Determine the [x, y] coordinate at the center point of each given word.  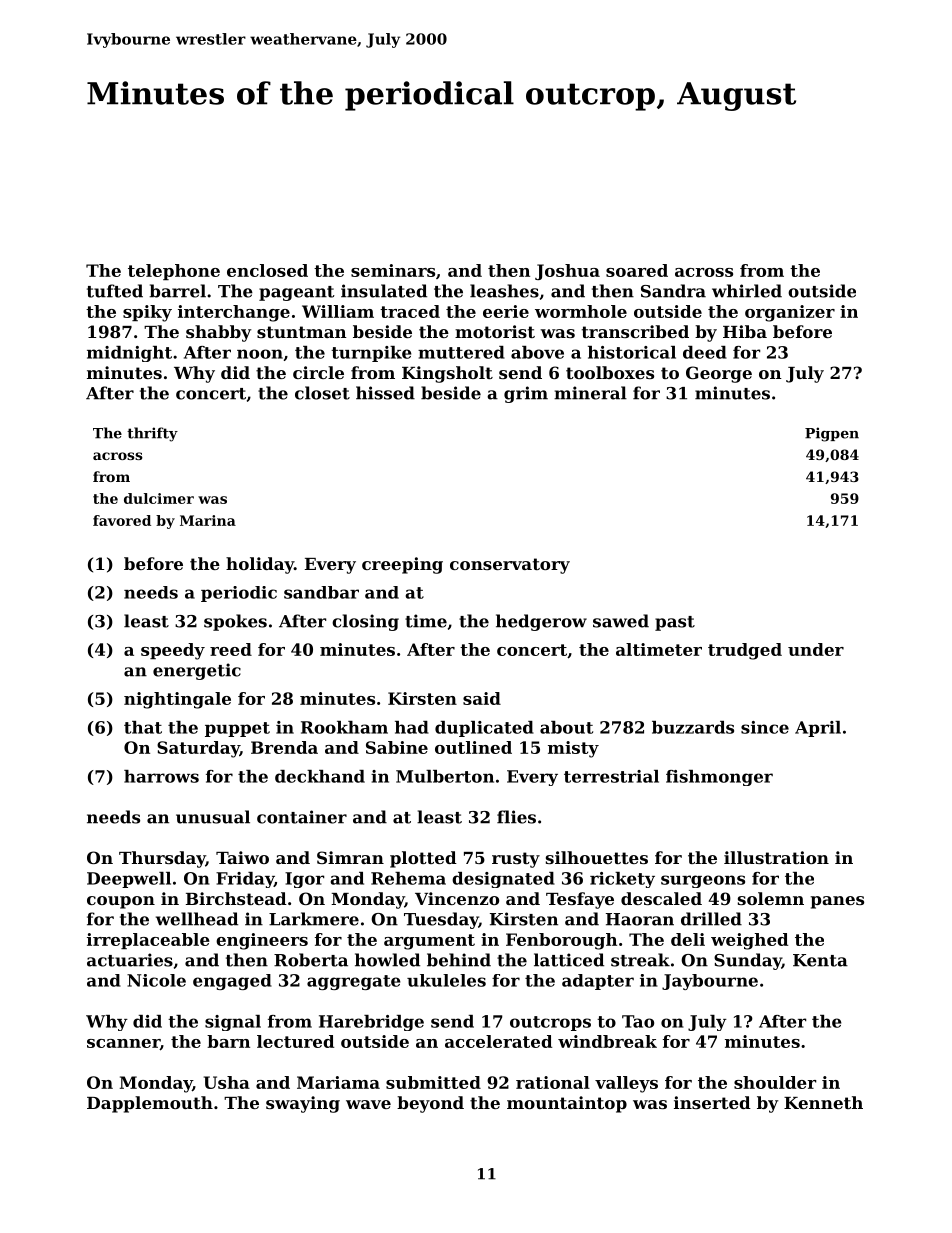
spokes [235, 622]
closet [322, 393]
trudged [745, 651]
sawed [621, 621]
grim [526, 394]
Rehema [408, 878]
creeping [402, 565]
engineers [262, 941]
